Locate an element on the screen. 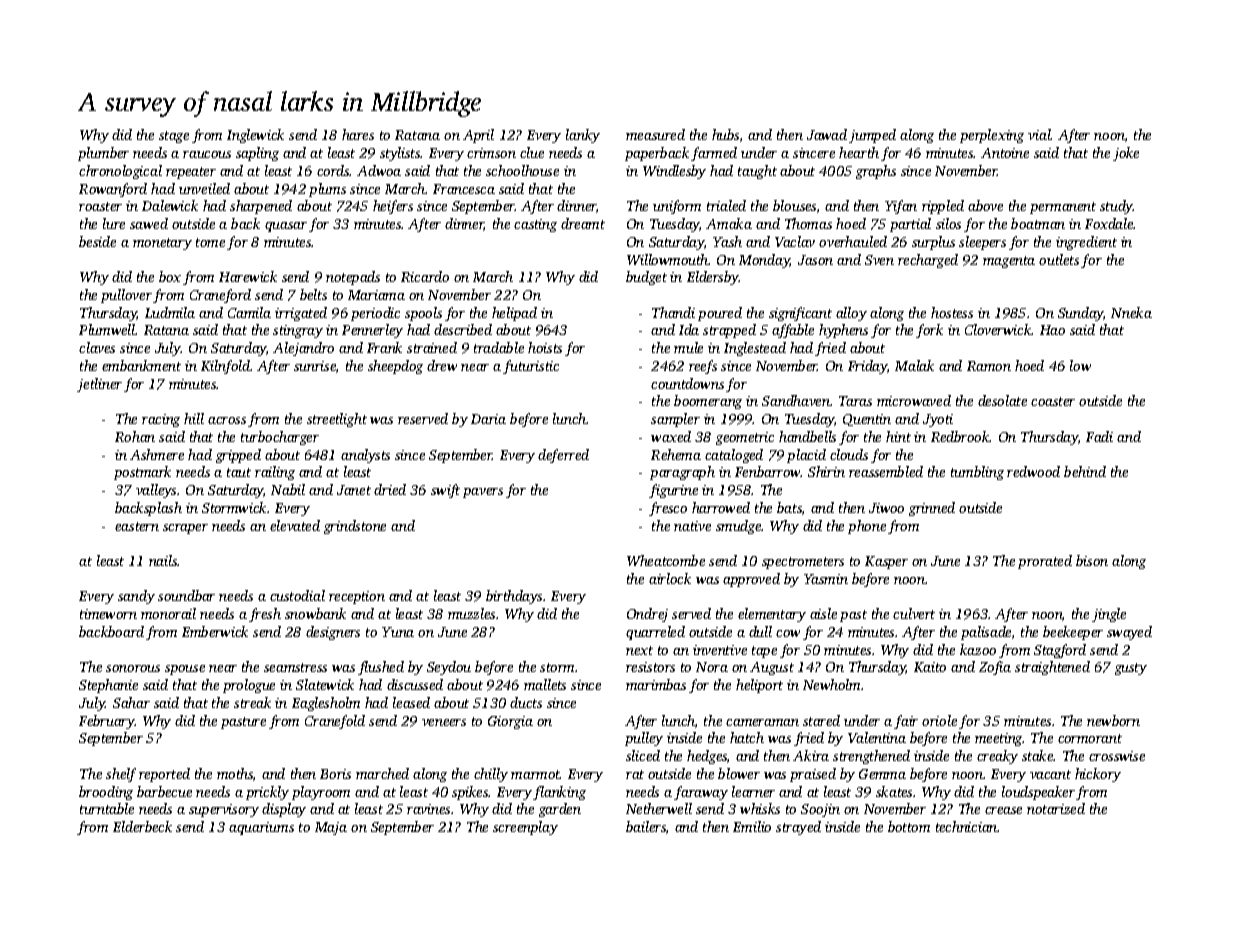 This screenshot has width=1233, height=952. Netherwell is located at coordinates (659, 808).
